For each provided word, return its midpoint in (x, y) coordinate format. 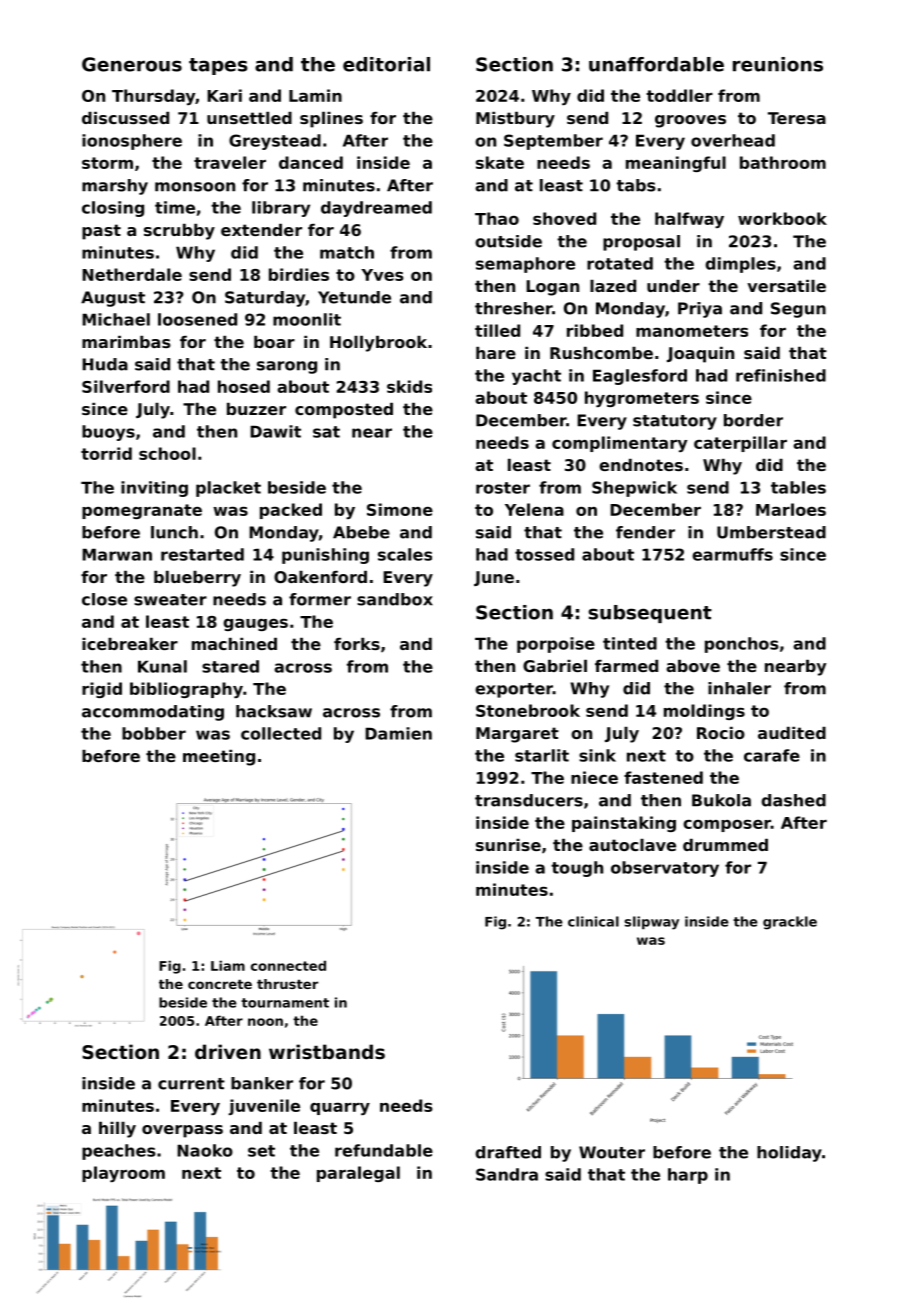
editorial (386, 64)
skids (409, 386)
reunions (778, 64)
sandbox (395, 599)
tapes (218, 66)
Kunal (162, 666)
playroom (123, 1174)
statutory (675, 422)
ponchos (741, 645)
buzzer (256, 409)
